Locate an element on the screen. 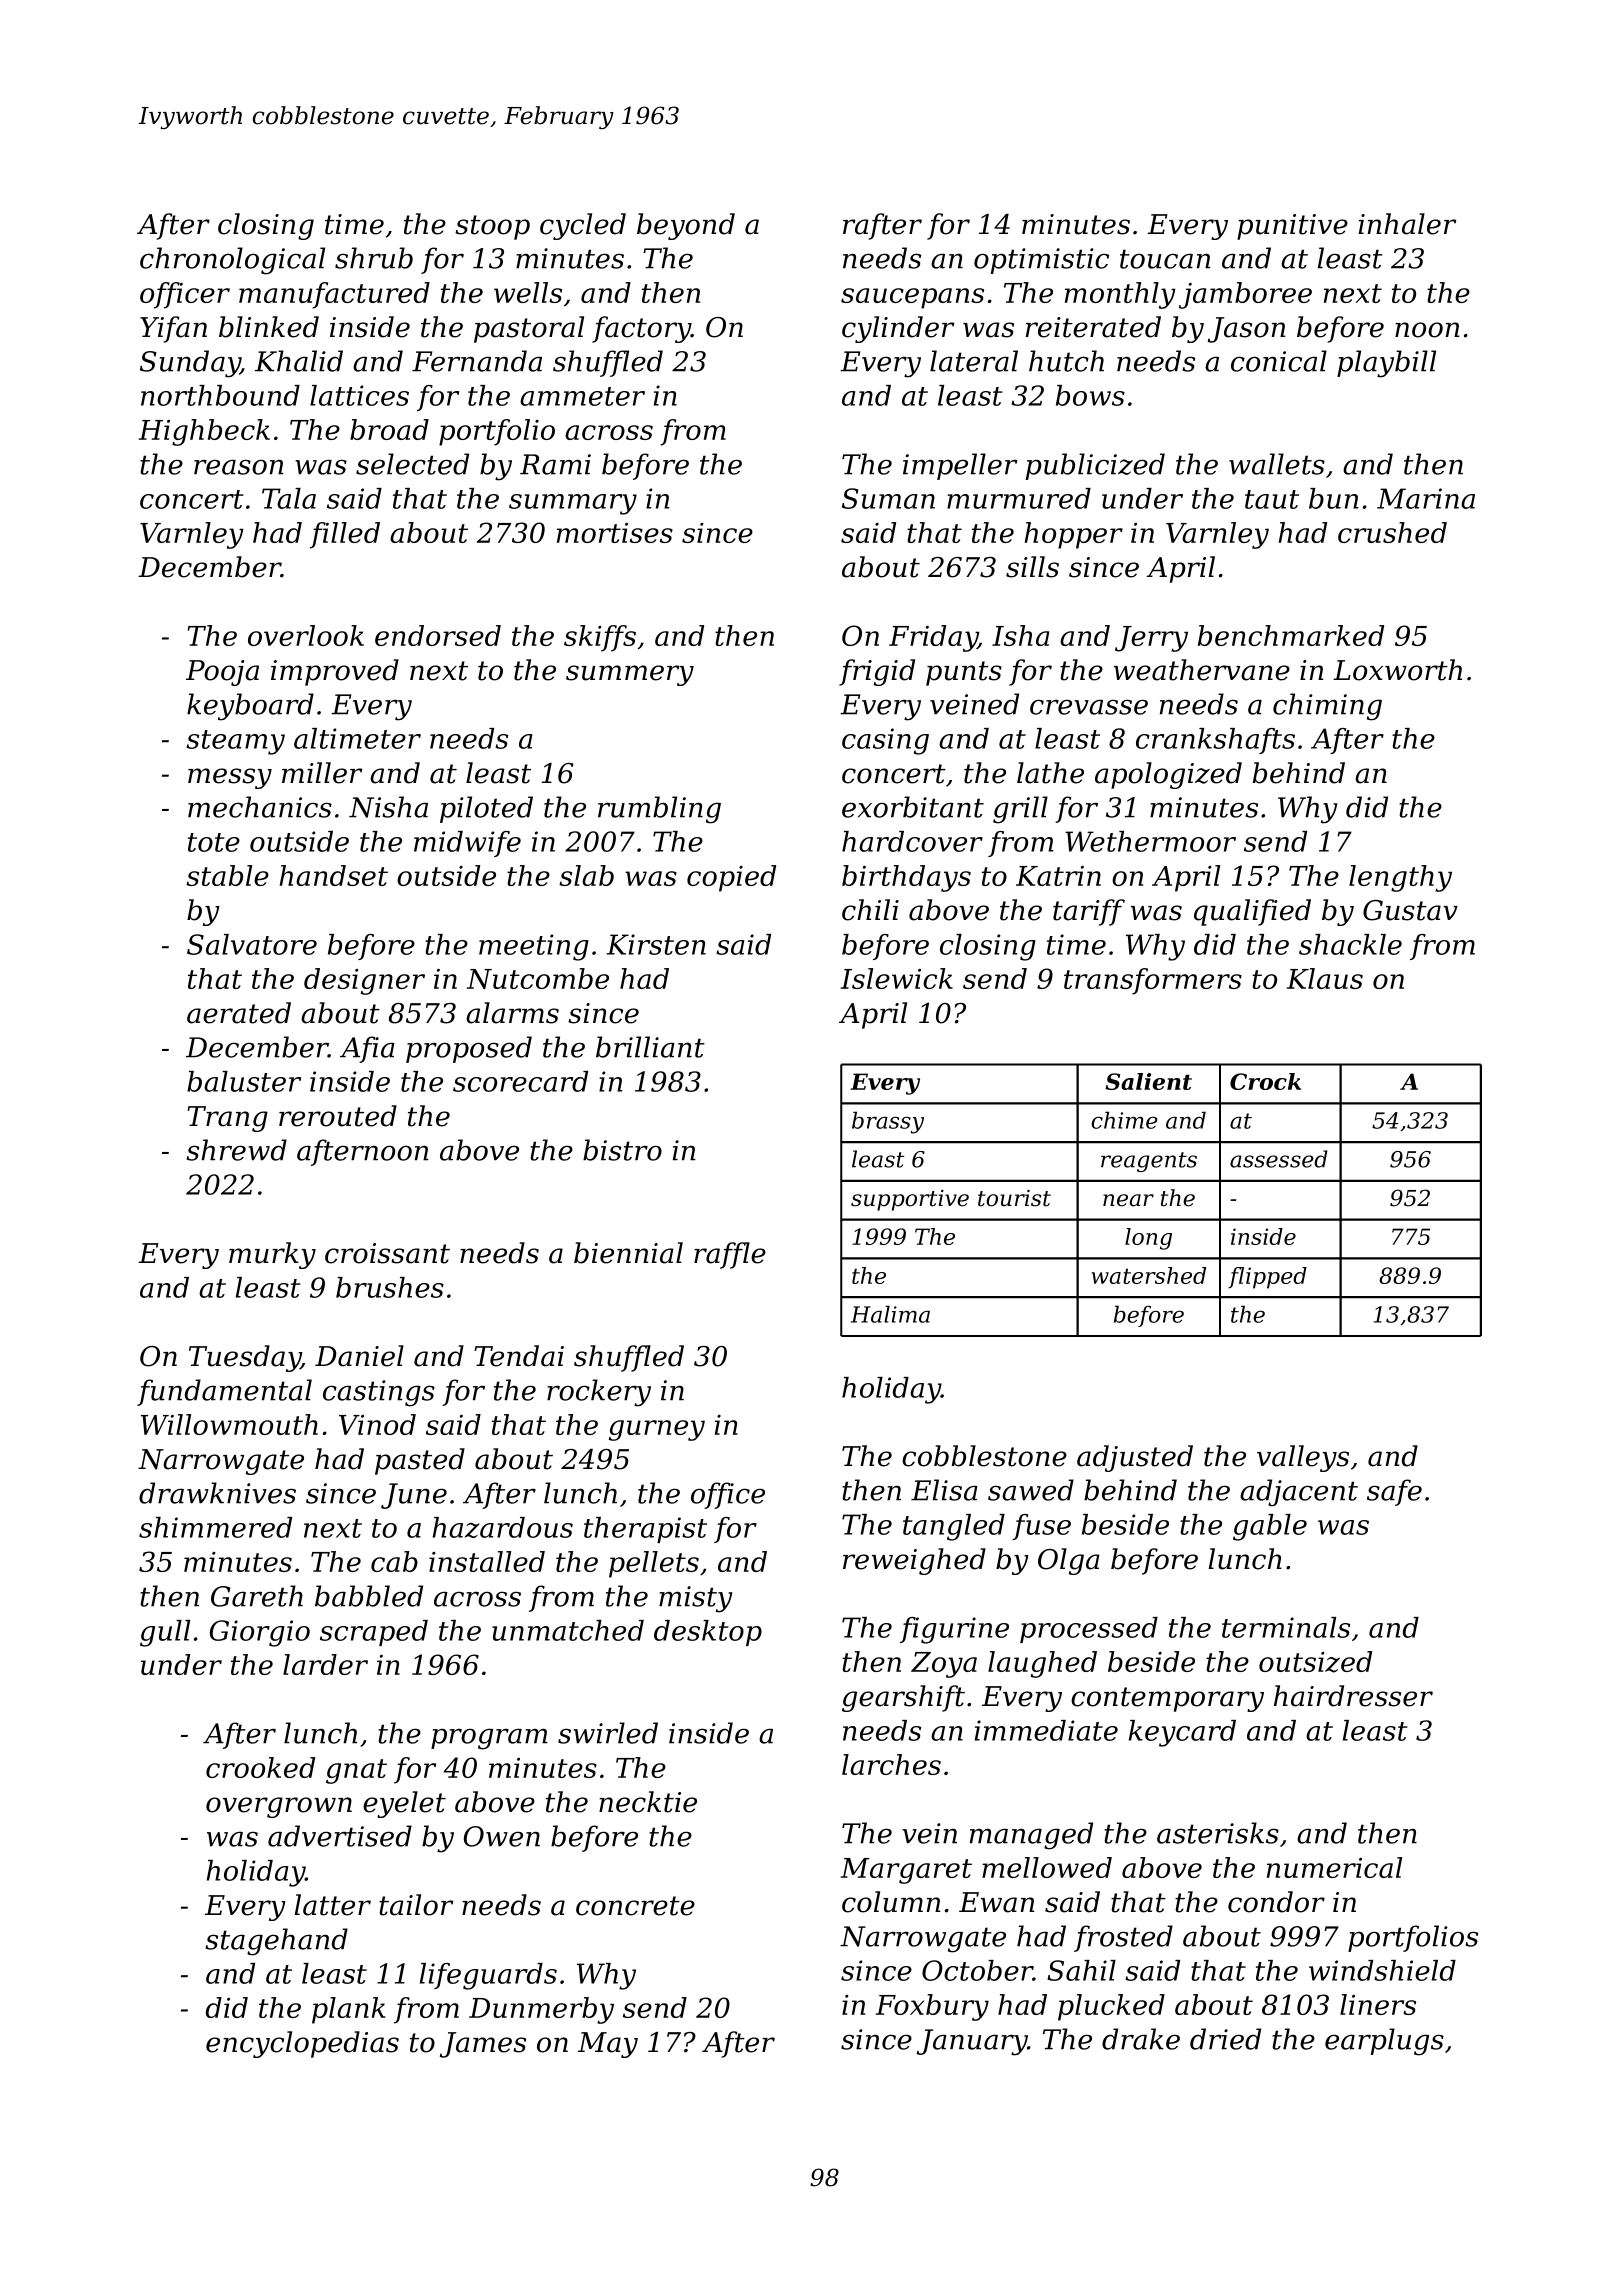  endorsed is located at coordinates (438, 635).
